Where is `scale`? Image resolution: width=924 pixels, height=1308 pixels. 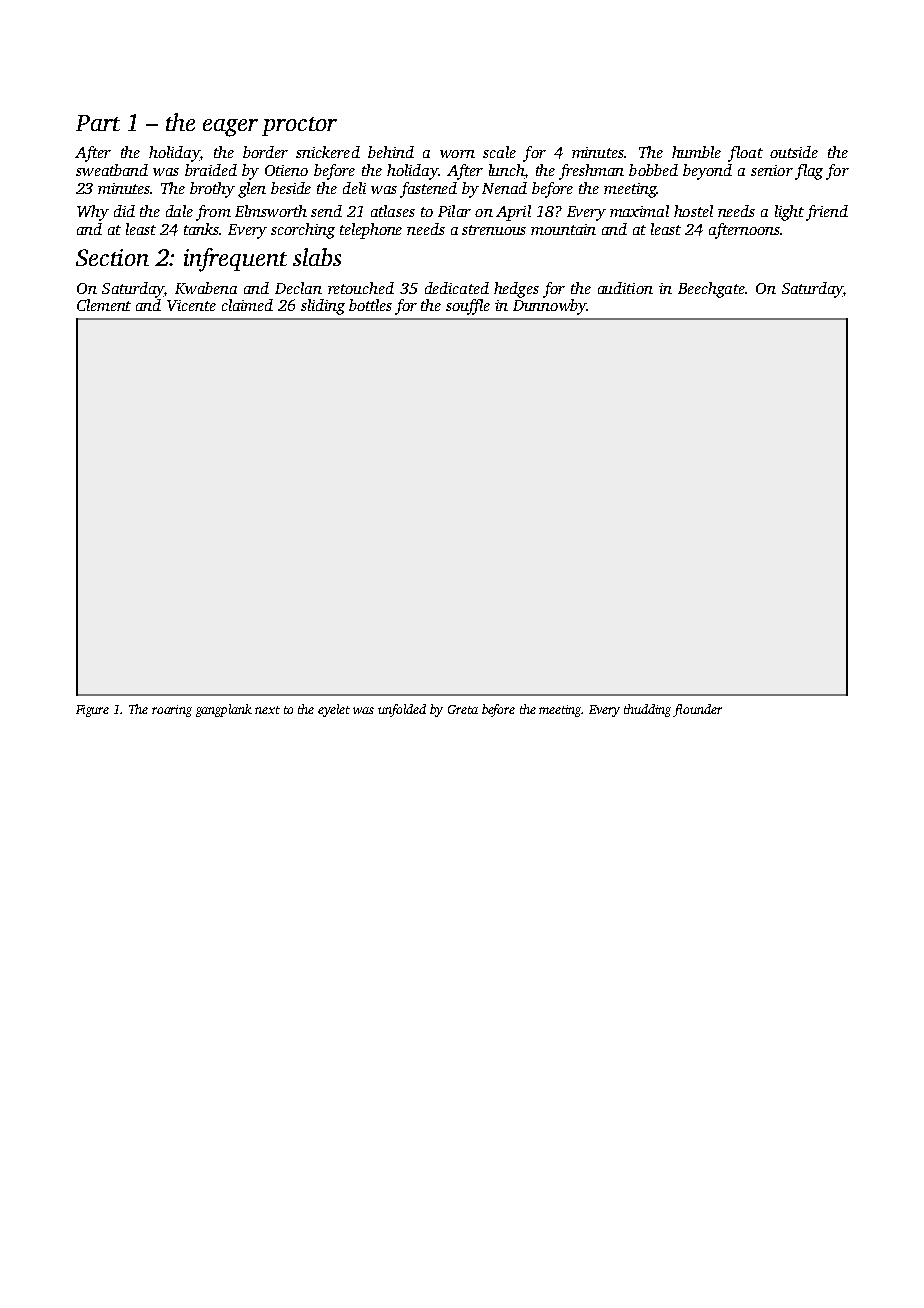
scale is located at coordinates (499, 152).
